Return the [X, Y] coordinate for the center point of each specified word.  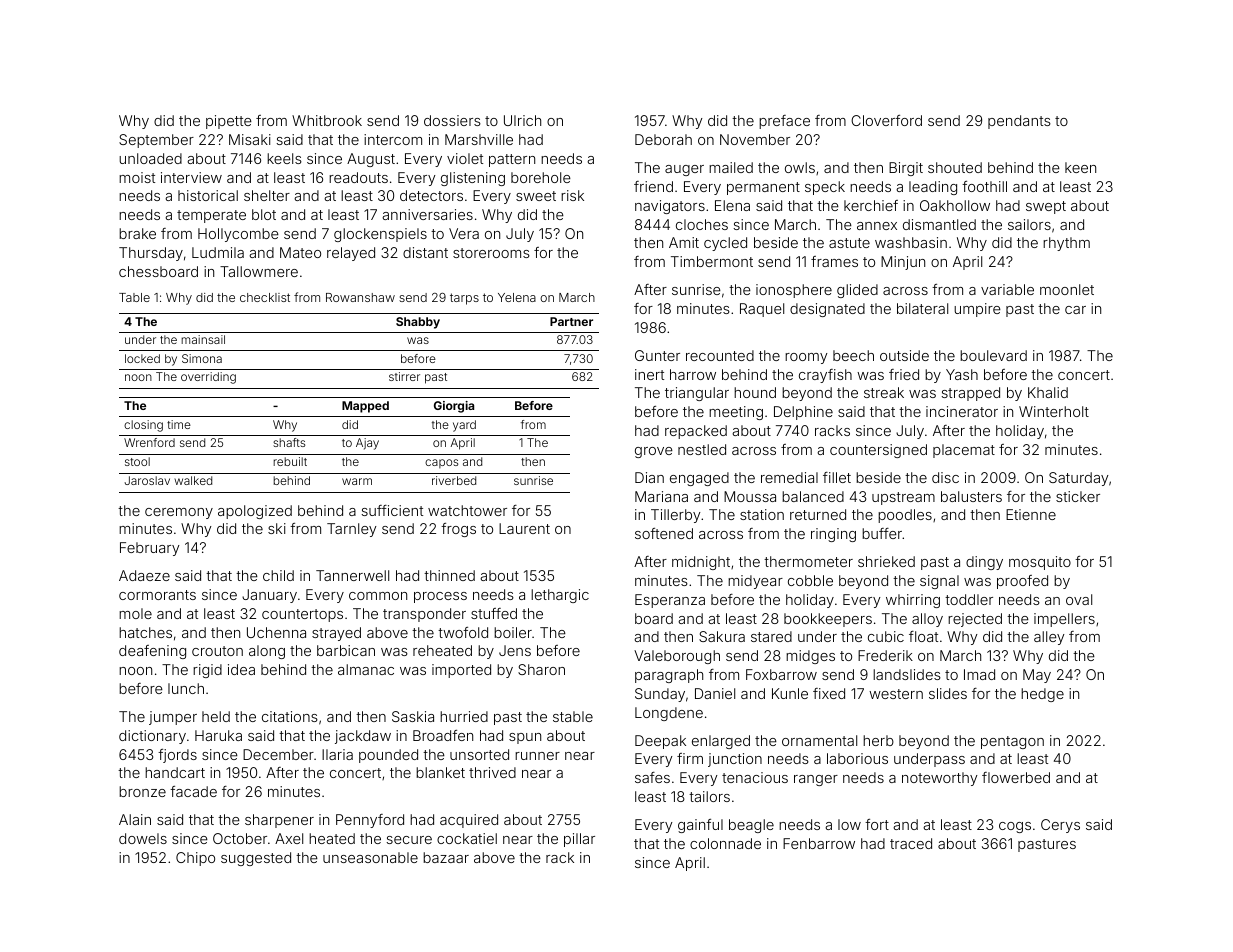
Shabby [418, 323]
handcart [175, 772]
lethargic [560, 596]
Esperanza [670, 601]
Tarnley [352, 530]
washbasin [911, 242]
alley [1049, 638]
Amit [684, 242]
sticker [1078, 496]
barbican [346, 650]
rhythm [1066, 244]
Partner [571, 321]
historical [208, 195]
